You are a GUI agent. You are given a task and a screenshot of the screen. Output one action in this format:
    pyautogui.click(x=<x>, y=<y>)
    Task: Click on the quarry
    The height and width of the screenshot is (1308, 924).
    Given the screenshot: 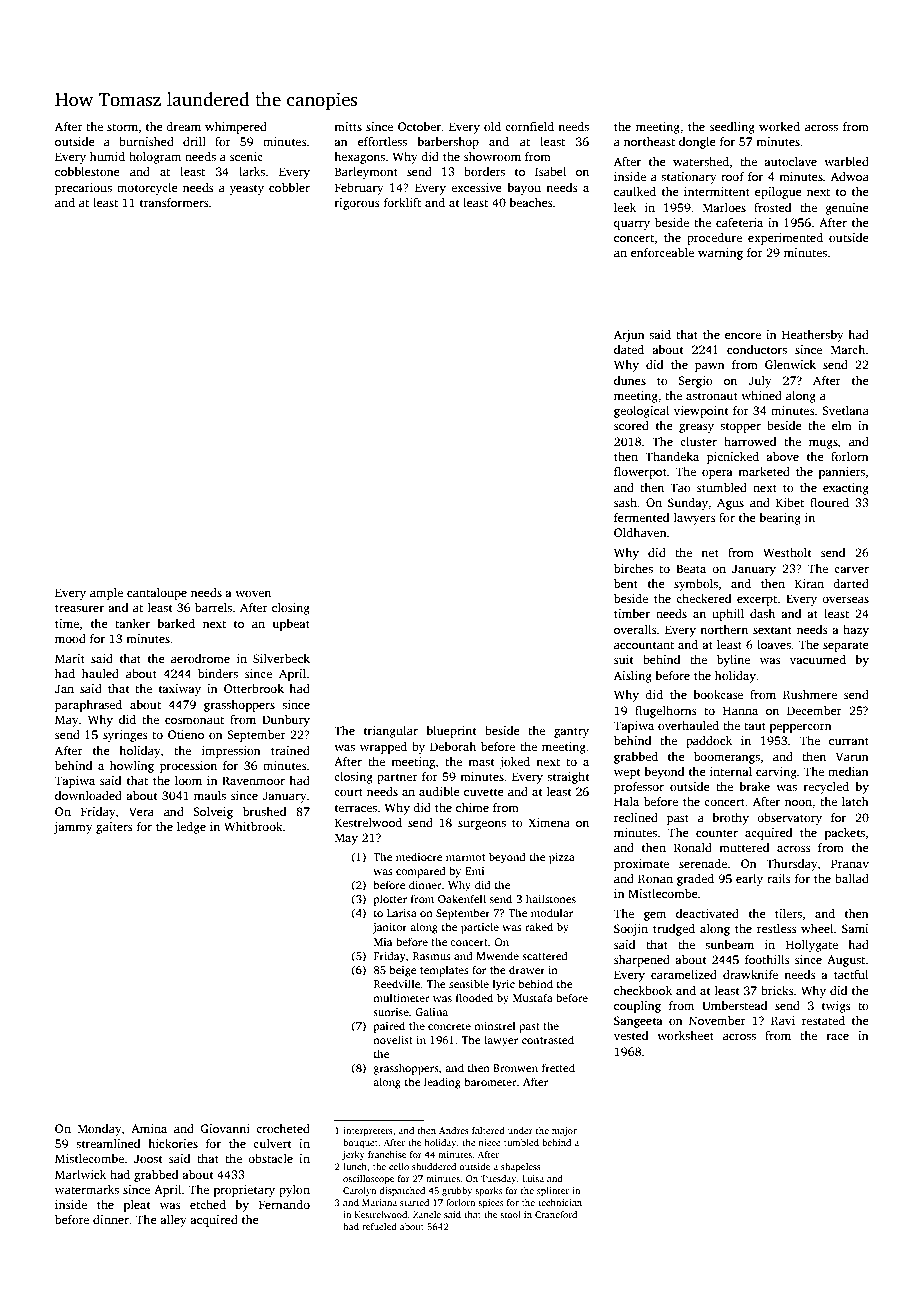 What is the action you would take?
    pyautogui.click(x=632, y=225)
